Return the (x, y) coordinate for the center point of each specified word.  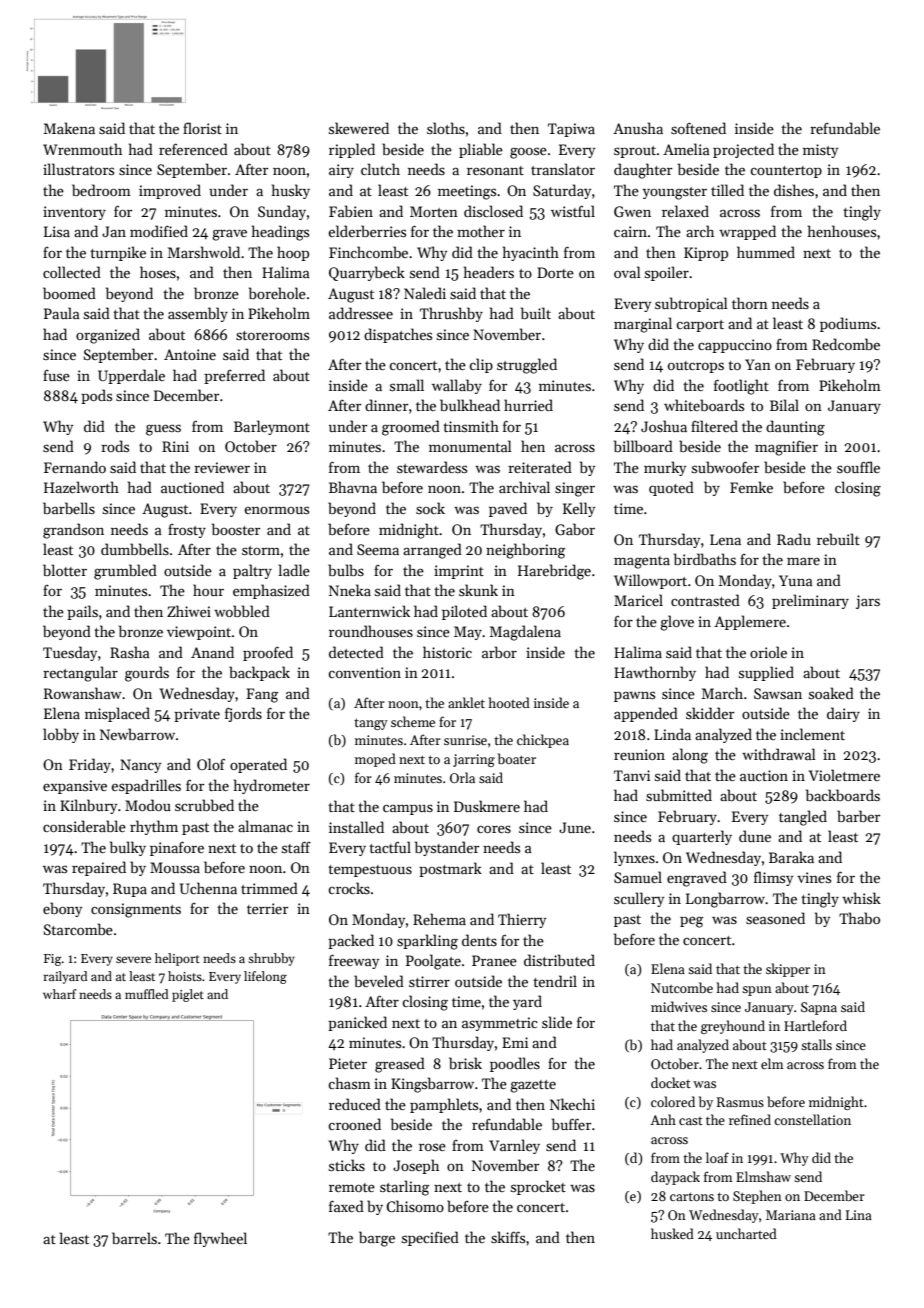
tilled (727, 190)
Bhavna (353, 487)
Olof (211, 764)
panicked (357, 1023)
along (690, 756)
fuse (56, 375)
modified (159, 231)
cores (494, 829)
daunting (795, 428)
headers (489, 272)
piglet (188, 995)
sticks (347, 1165)
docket (671, 1082)
